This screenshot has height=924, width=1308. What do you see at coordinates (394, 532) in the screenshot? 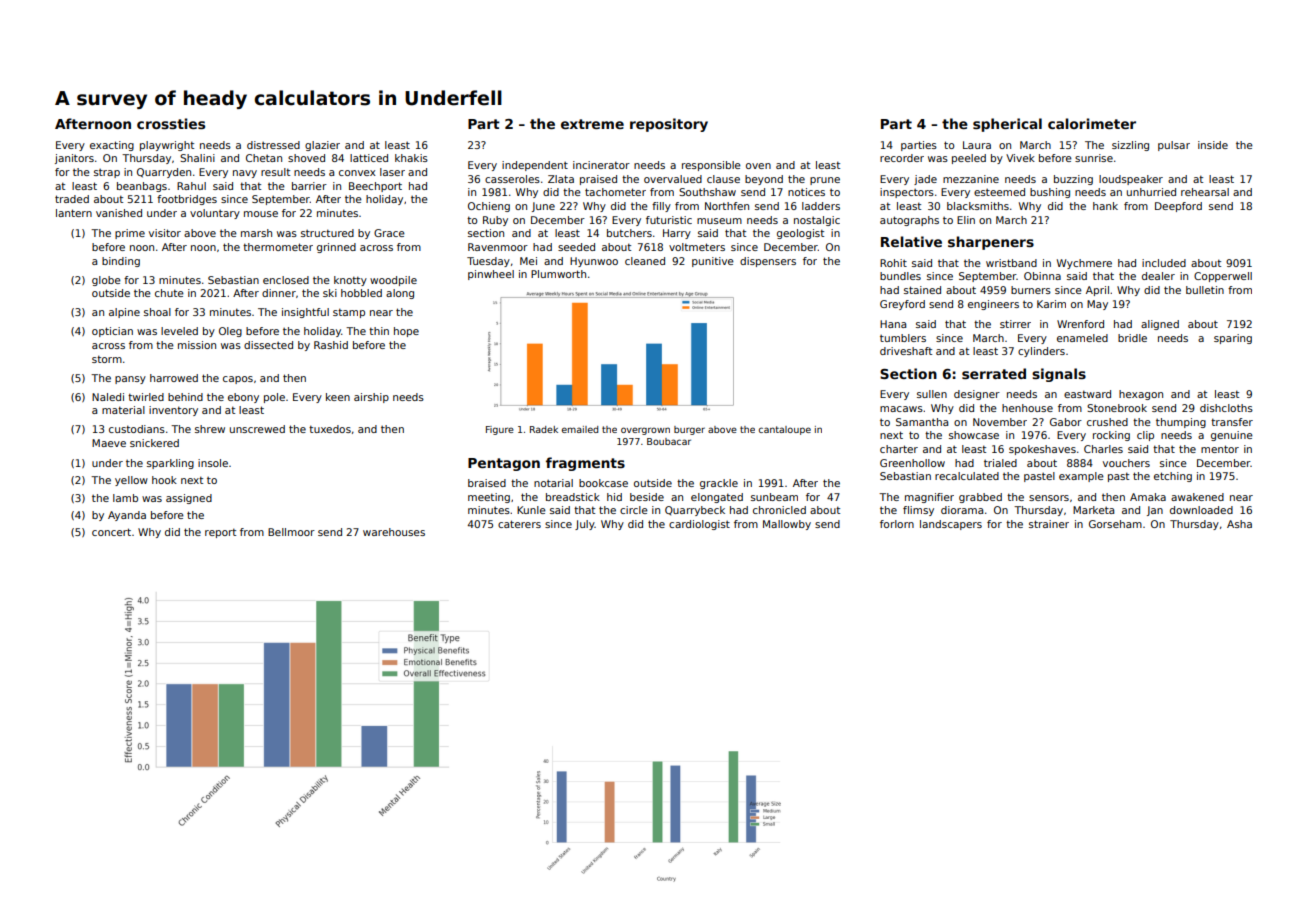
I see `warehouses` at bounding box center [394, 532].
